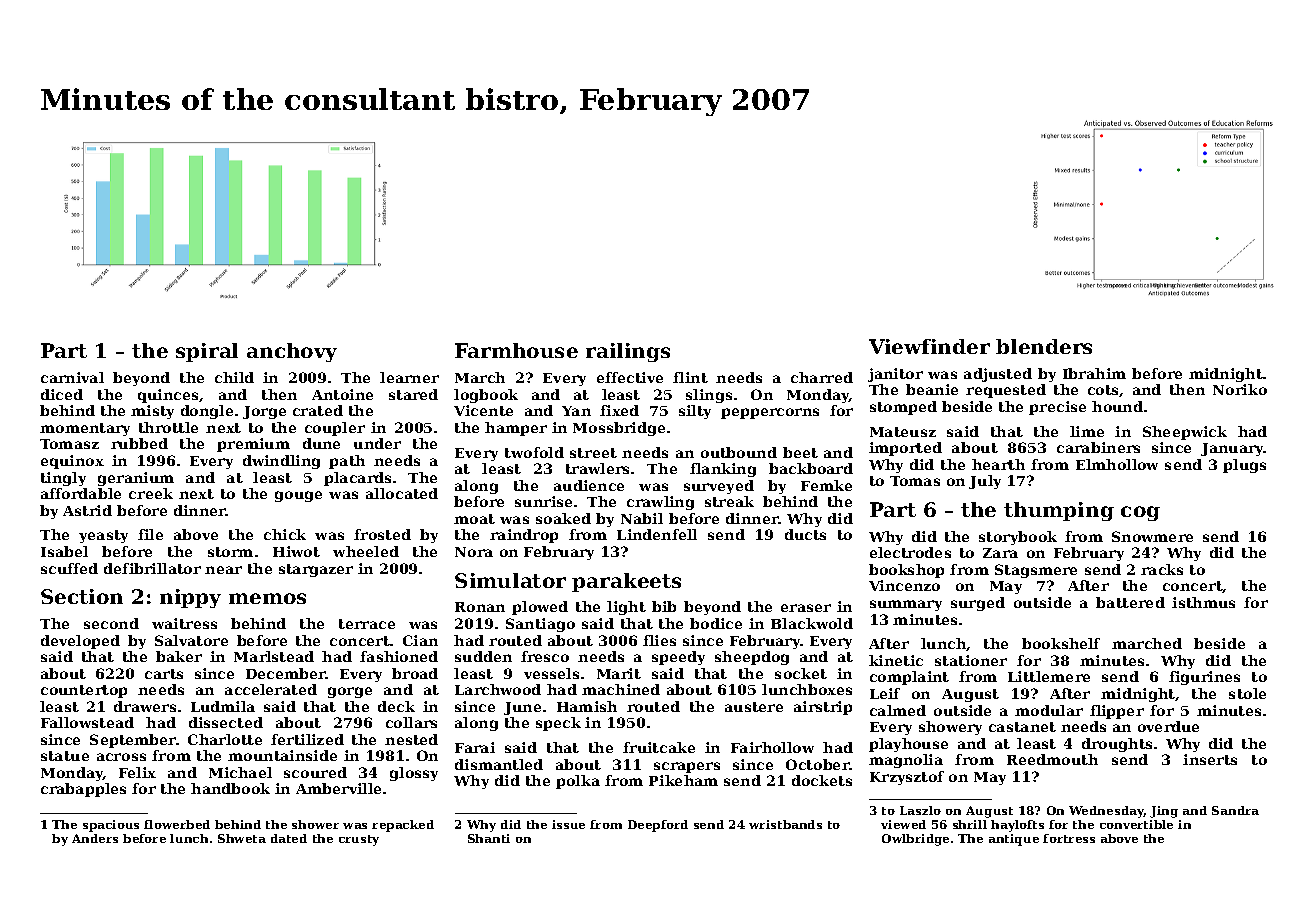 The width and height of the document is (1308, 924). I want to click on nippy, so click(190, 598).
